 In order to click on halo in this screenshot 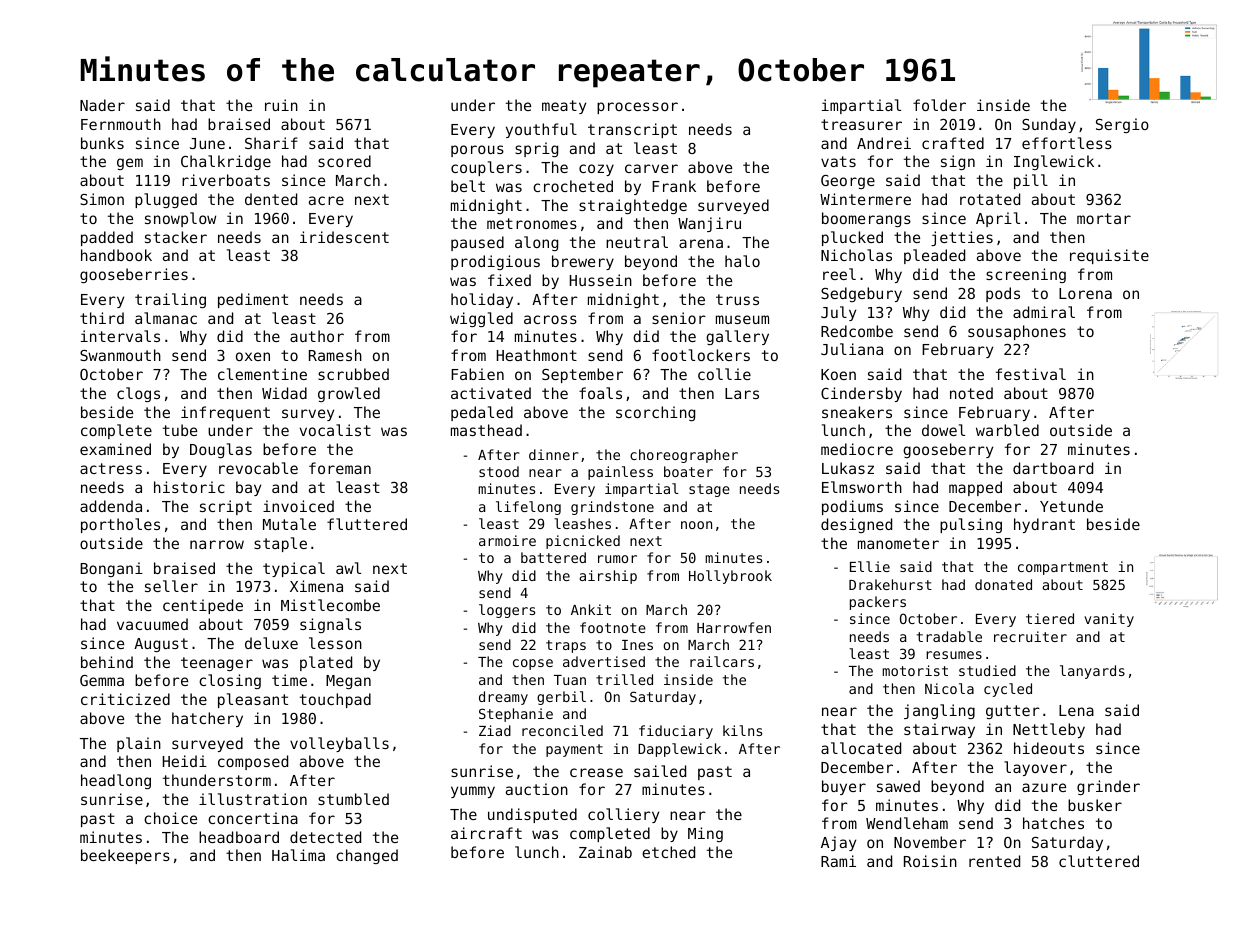, I will do `click(742, 261)`.
